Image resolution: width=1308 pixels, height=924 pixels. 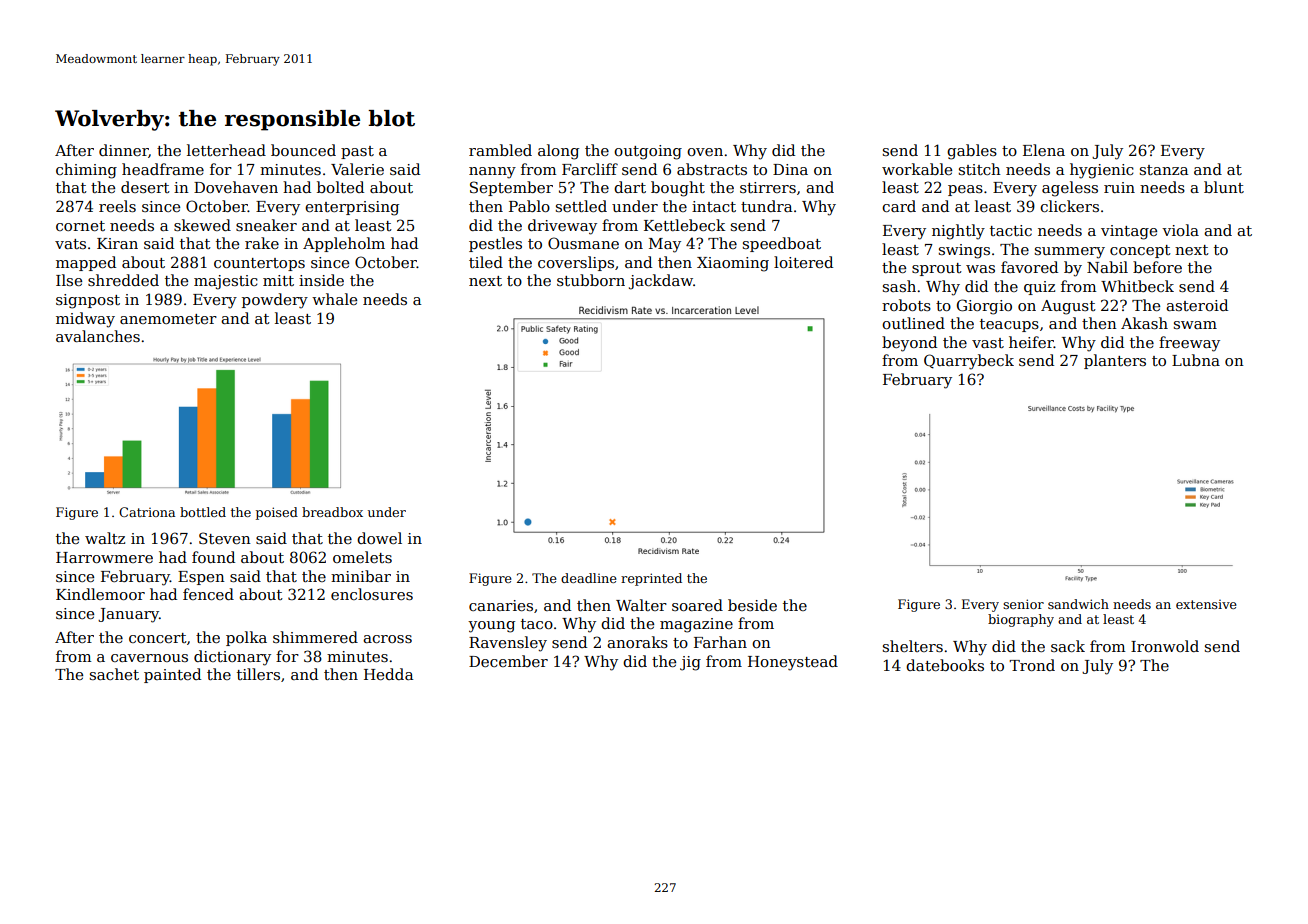 What do you see at coordinates (790, 169) in the document?
I see `Dina` at bounding box center [790, 169].
